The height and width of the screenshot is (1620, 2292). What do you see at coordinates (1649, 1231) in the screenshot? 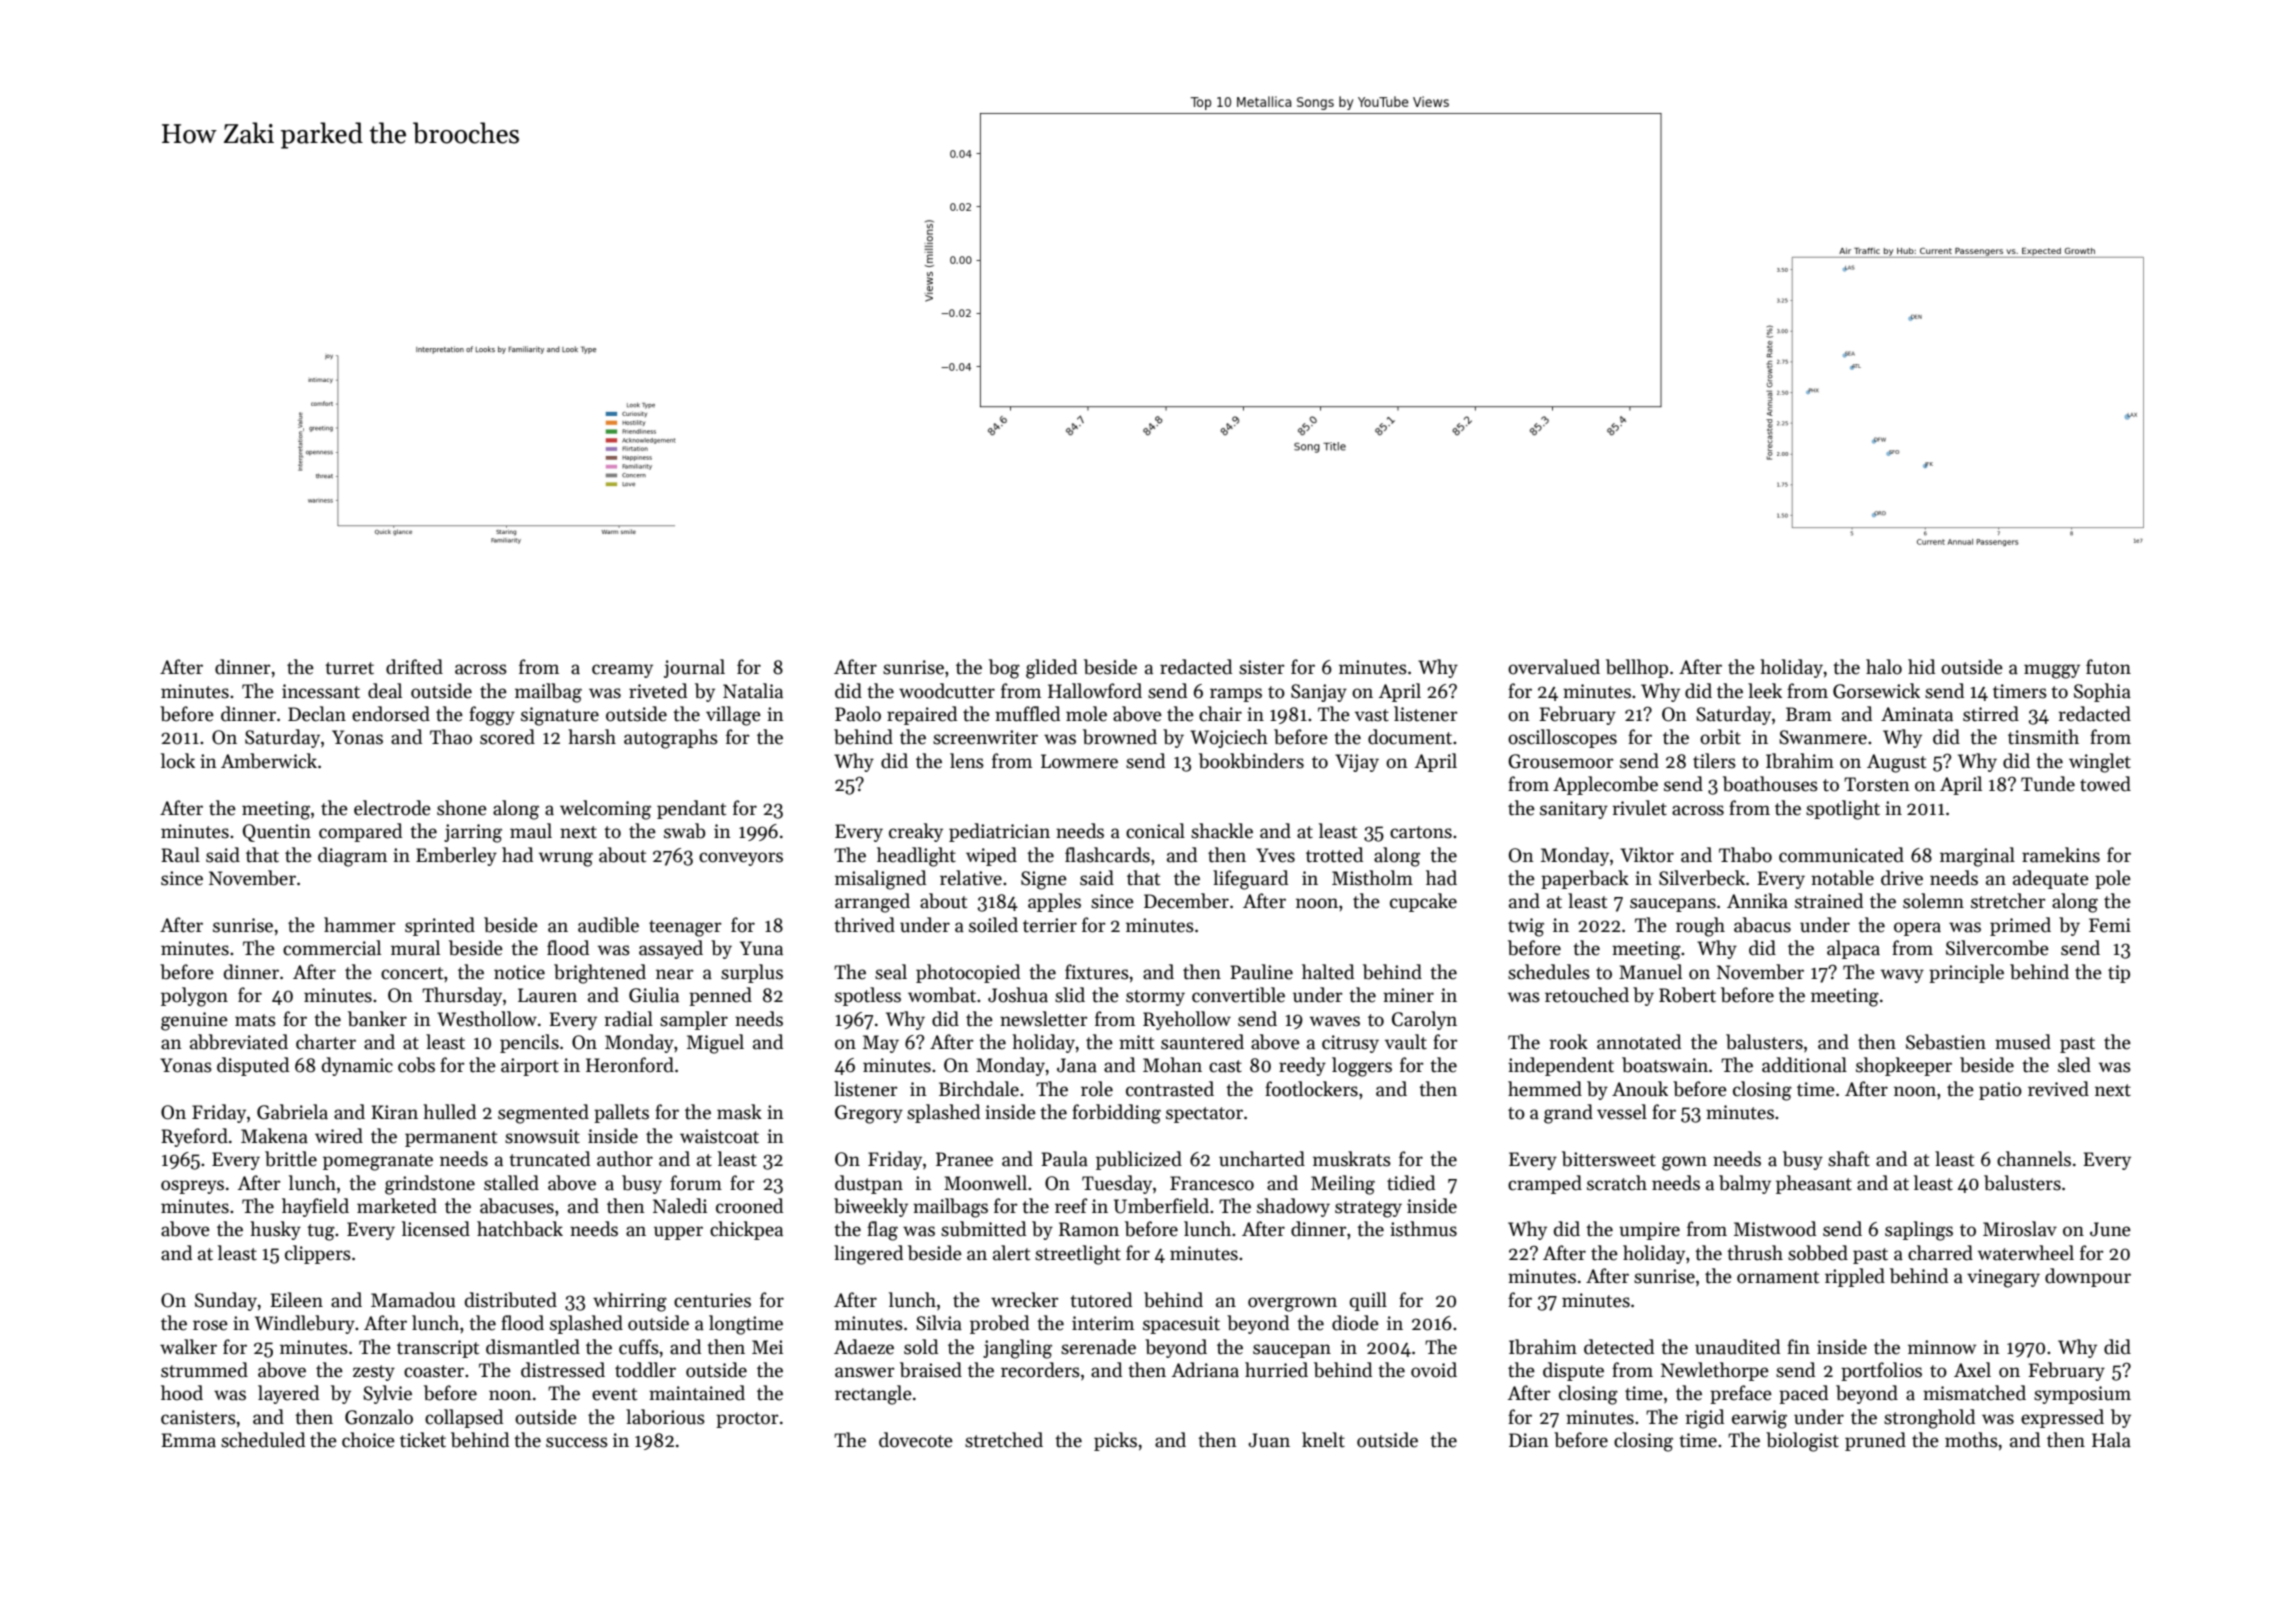
I see `umpire` at bounding box center [1649, 1231].
